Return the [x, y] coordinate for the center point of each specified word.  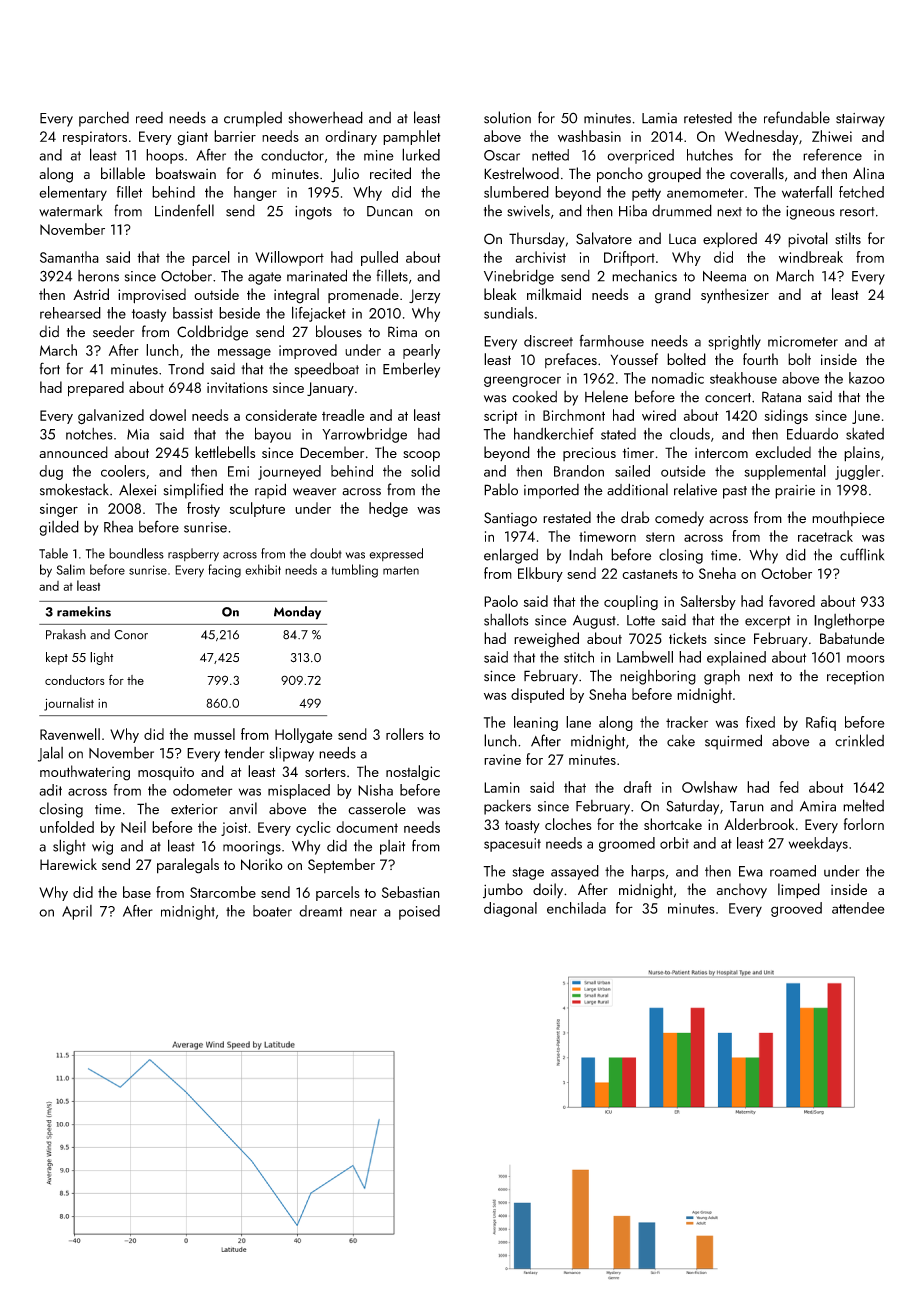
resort [857, 212]
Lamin [502, 787]
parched [104, 119]
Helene [606, 396]
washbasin [589, 136]
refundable [797, 117]
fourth [760, 359]
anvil [243, 808]
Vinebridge [519, 277]
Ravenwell [70, 734]
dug [51, 472]
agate [264, 278]
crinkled [859, 740]
